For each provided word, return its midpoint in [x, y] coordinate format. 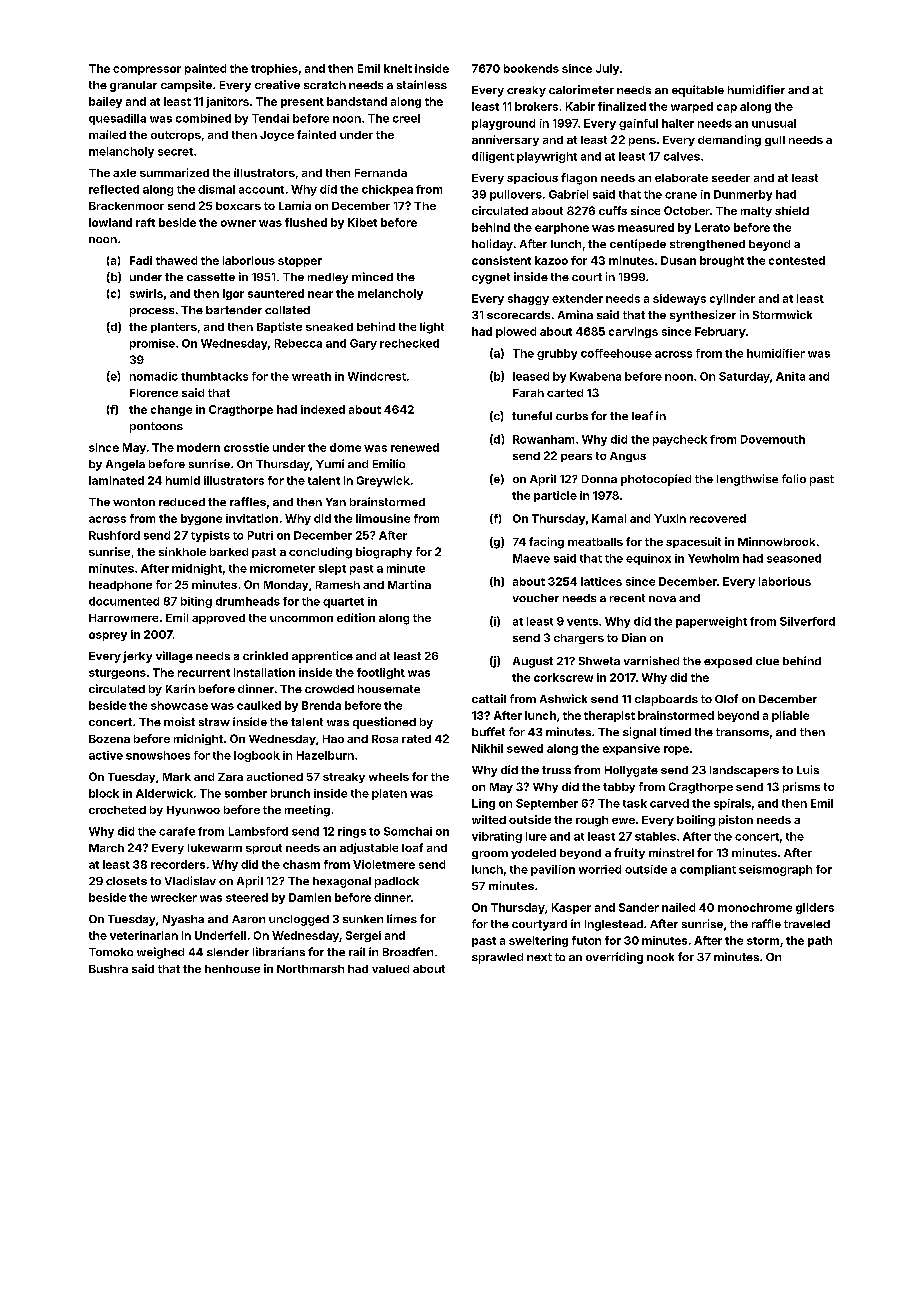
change [171, 410]
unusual [774, 123]
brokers [536, 106]
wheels [389, 777]
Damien [310, 897]
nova [662, 599]
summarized [174, 172]
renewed [415, 447]
